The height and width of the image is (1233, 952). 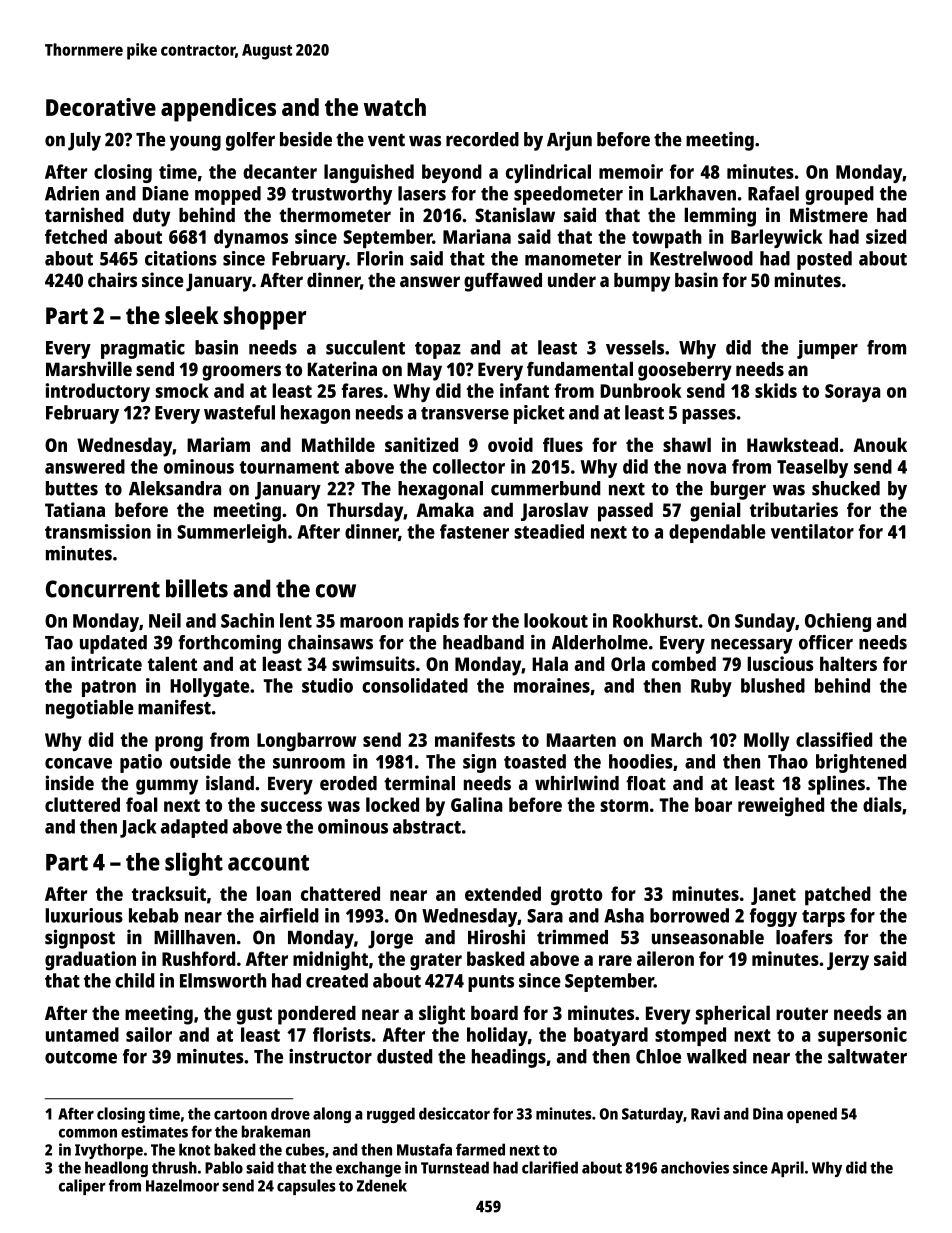 What do you see at coordinates (195, 143) in the image?
I see `young` at bounding box center [195, 143].
